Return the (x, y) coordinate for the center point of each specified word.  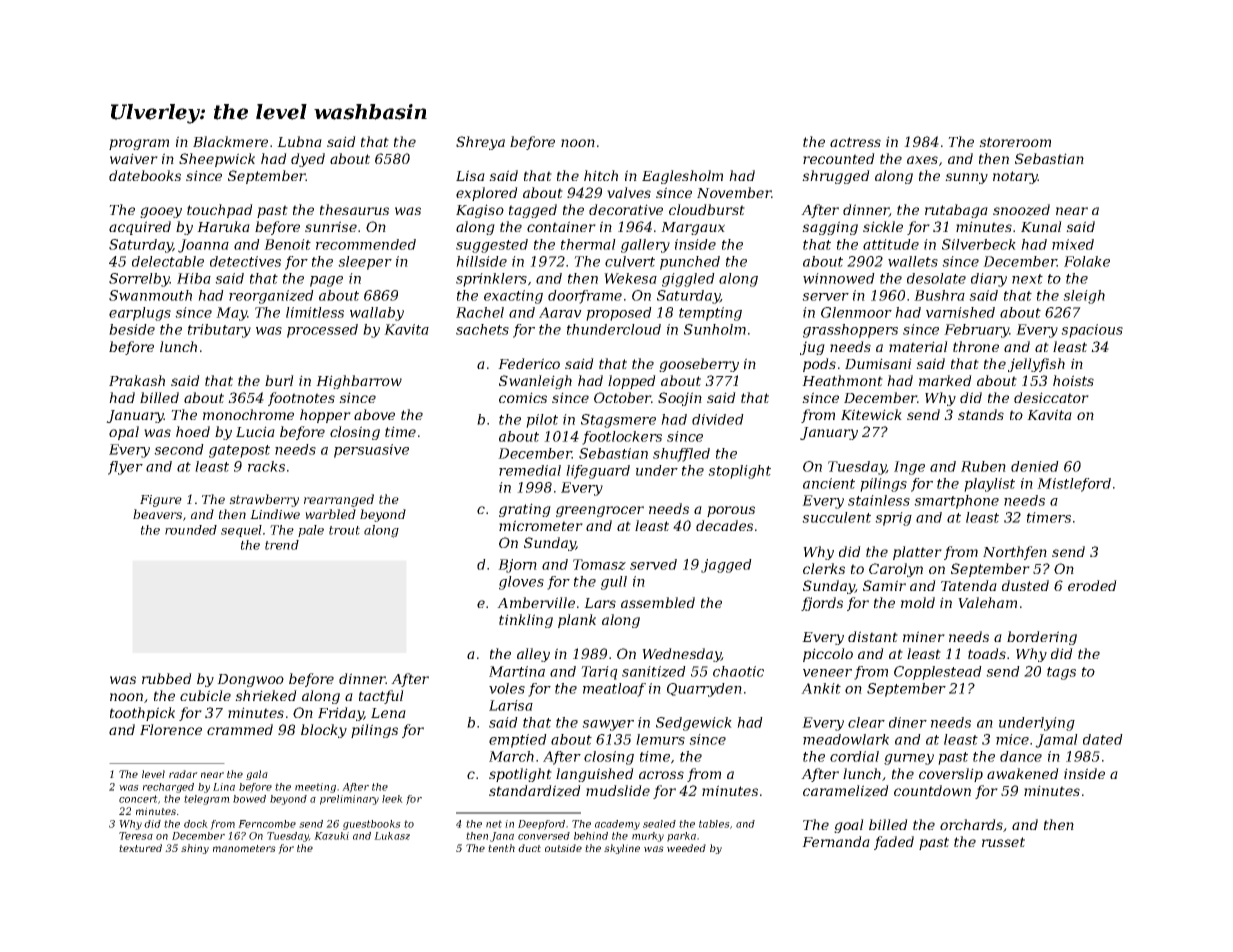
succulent (836, 517)
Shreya (480, 143)
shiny (195, 849)
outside (563, 848)
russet (1003, 842)
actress (855, 142)
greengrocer (600, 511)
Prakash (137, 380)
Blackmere (230, 141)
